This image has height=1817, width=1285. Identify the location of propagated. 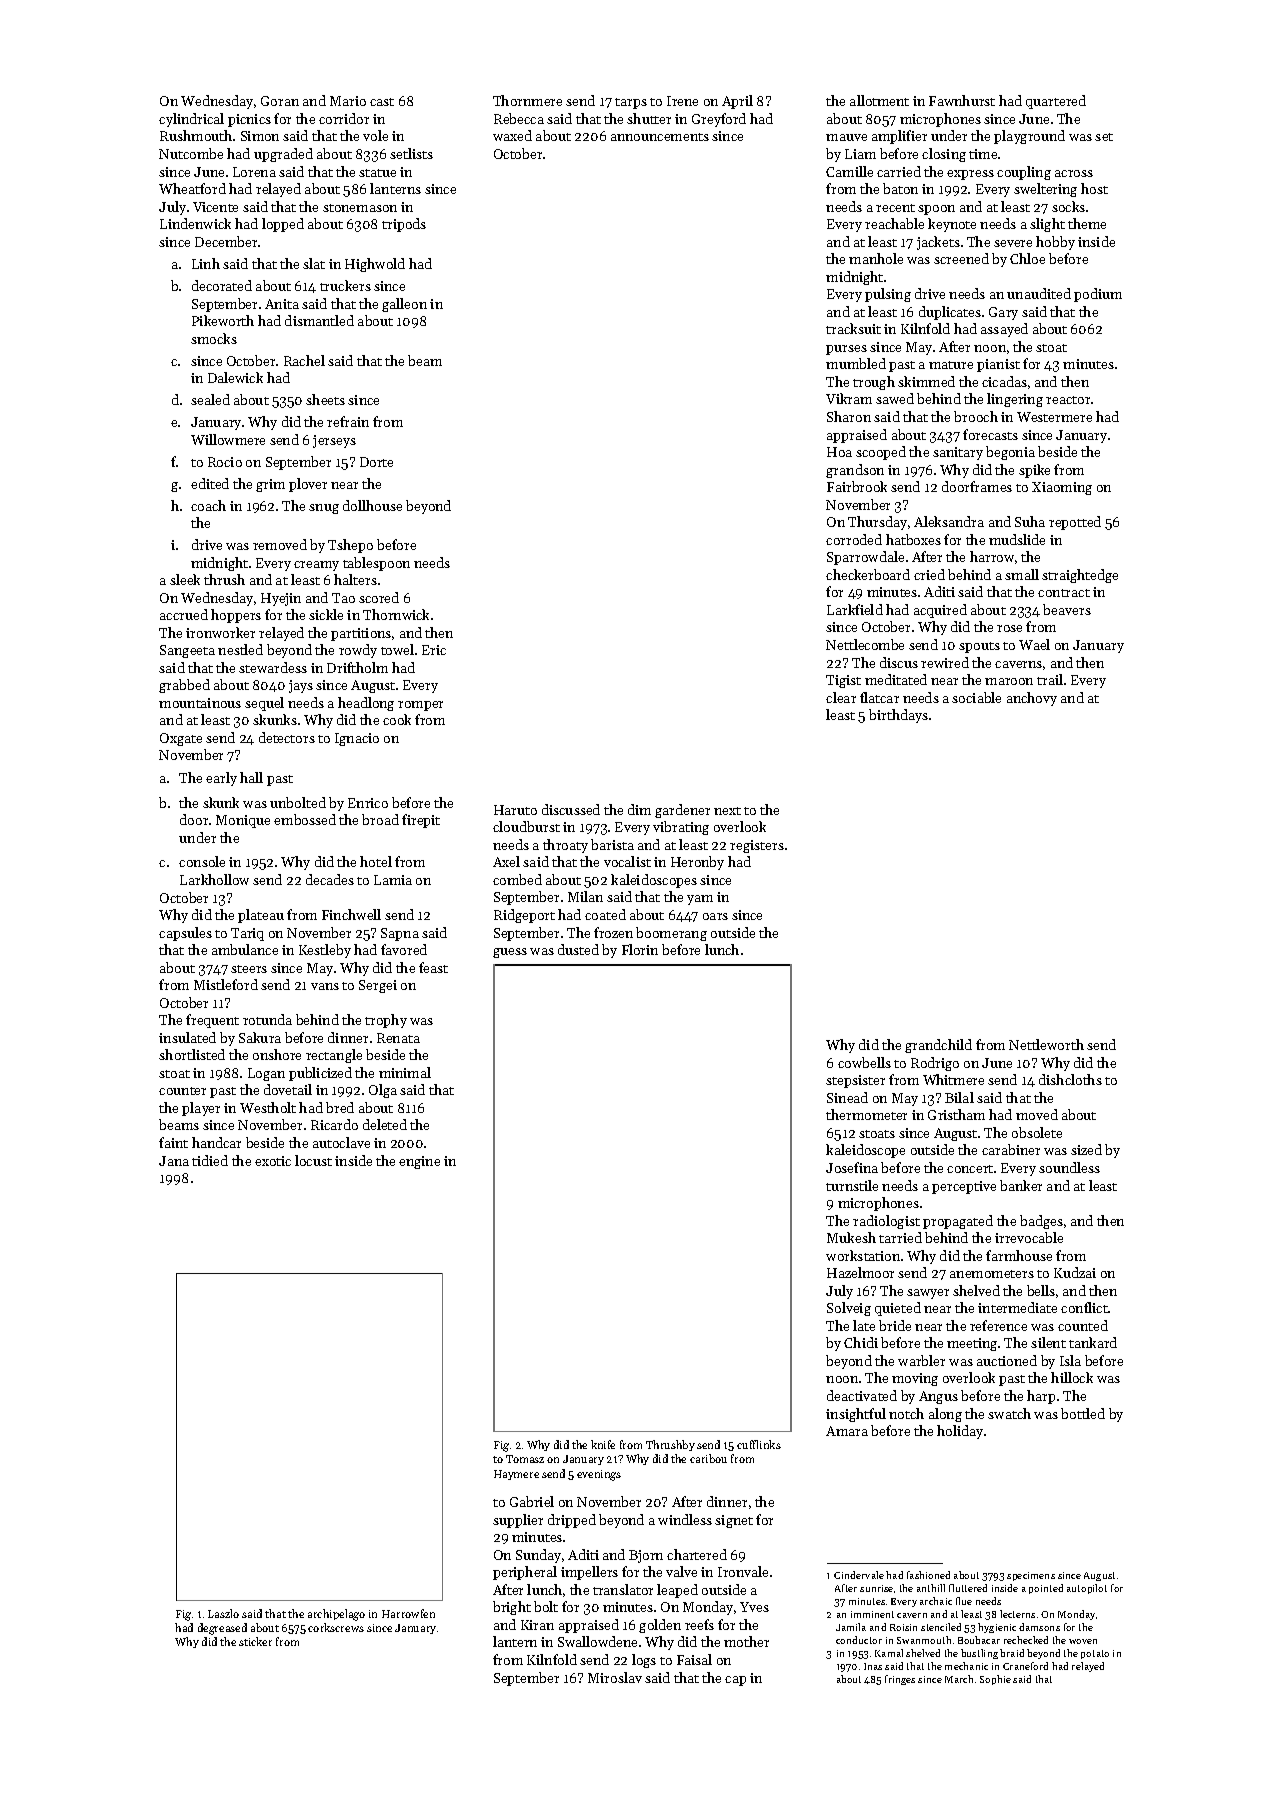
(958, 1222).
